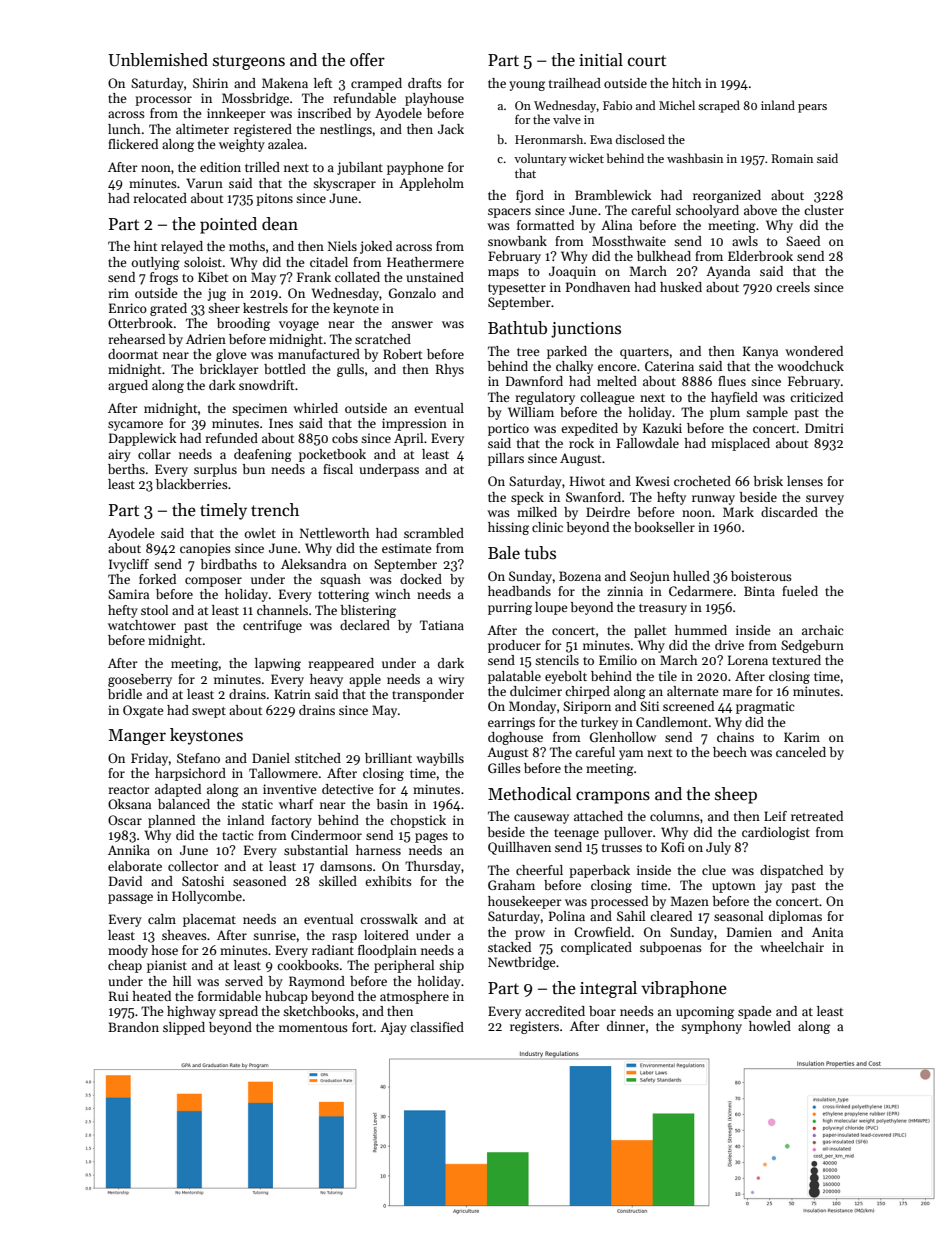  Describe the element at coordinates (822, 630) in the document. I see `archaic` at that location.
